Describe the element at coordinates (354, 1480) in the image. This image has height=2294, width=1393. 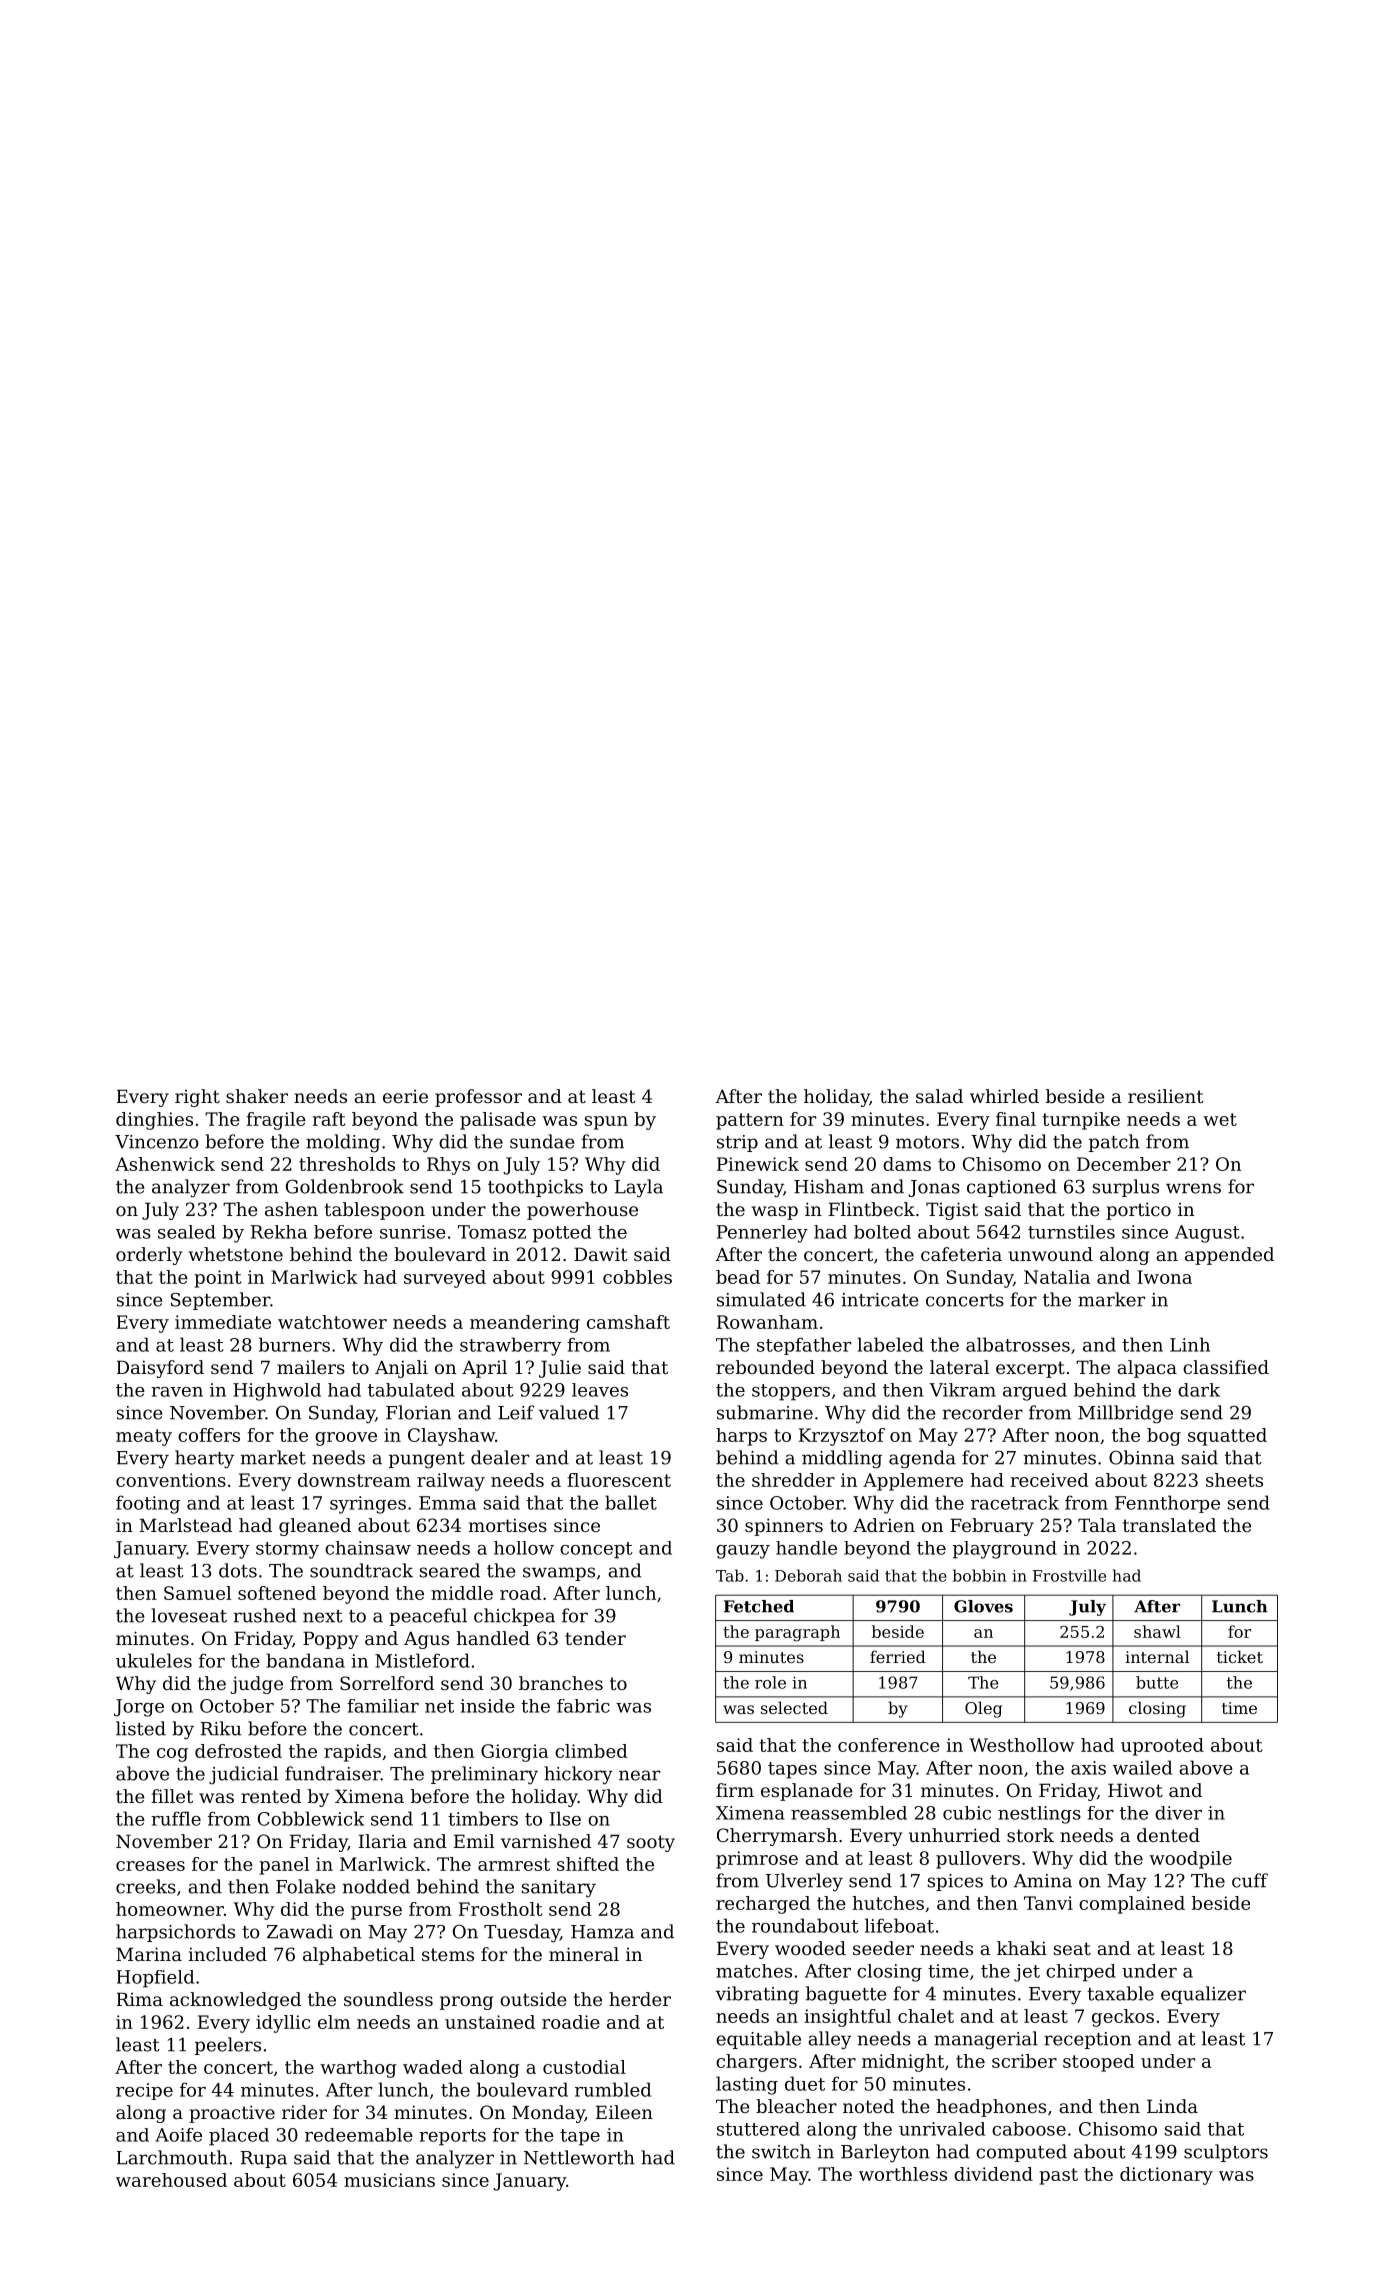
I see `downstream` at that location.
